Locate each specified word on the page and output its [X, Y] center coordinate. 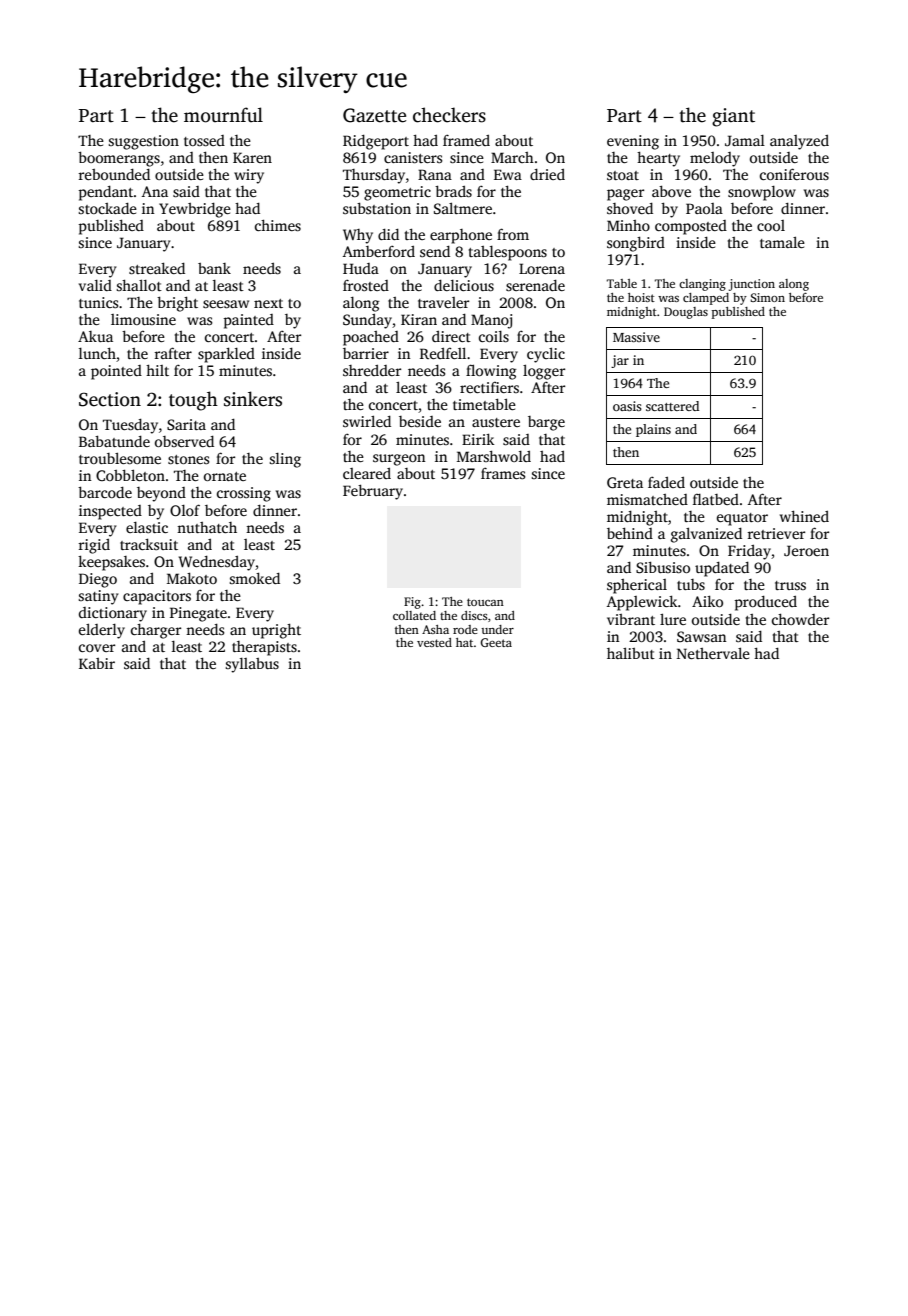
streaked [157, 268]
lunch [97, 353]
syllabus [252, 665]
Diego [98, 580]
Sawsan [702, 636]
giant [733, 117]
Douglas [686, 313]
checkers [449, 115]
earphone [461, 236]
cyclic [546, 355]
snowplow [762, 193]
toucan [485, 602]
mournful [223, 115]
